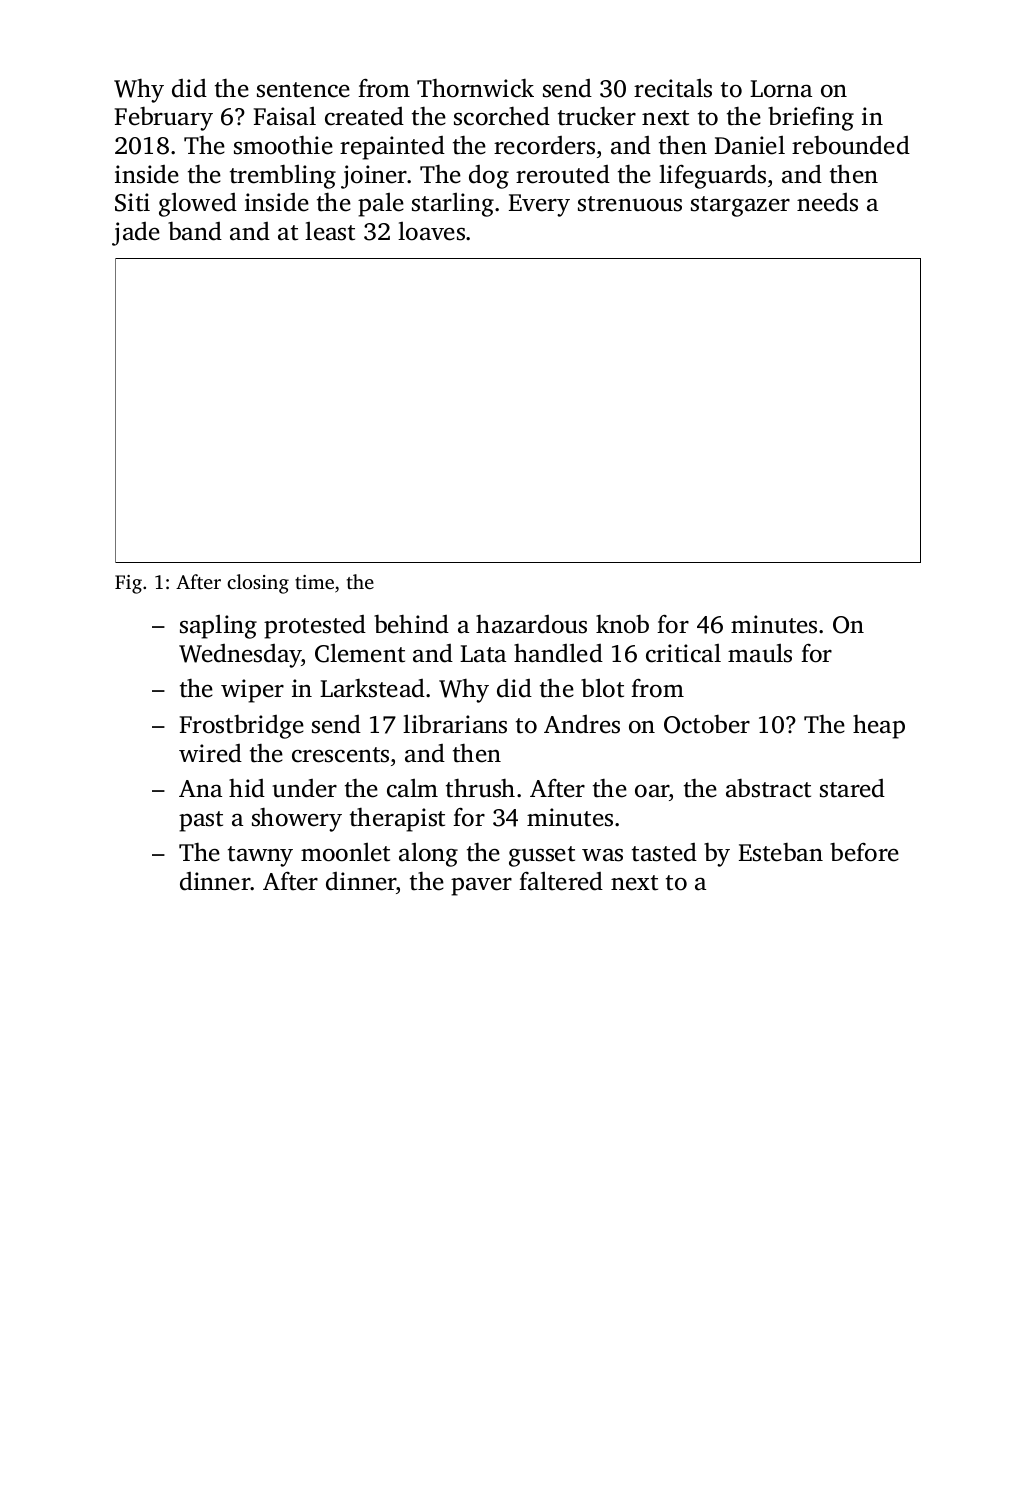 Image resolution: width=1036 pixels, height=1500 pixels. I want to click on needs, so click(827, 202).
